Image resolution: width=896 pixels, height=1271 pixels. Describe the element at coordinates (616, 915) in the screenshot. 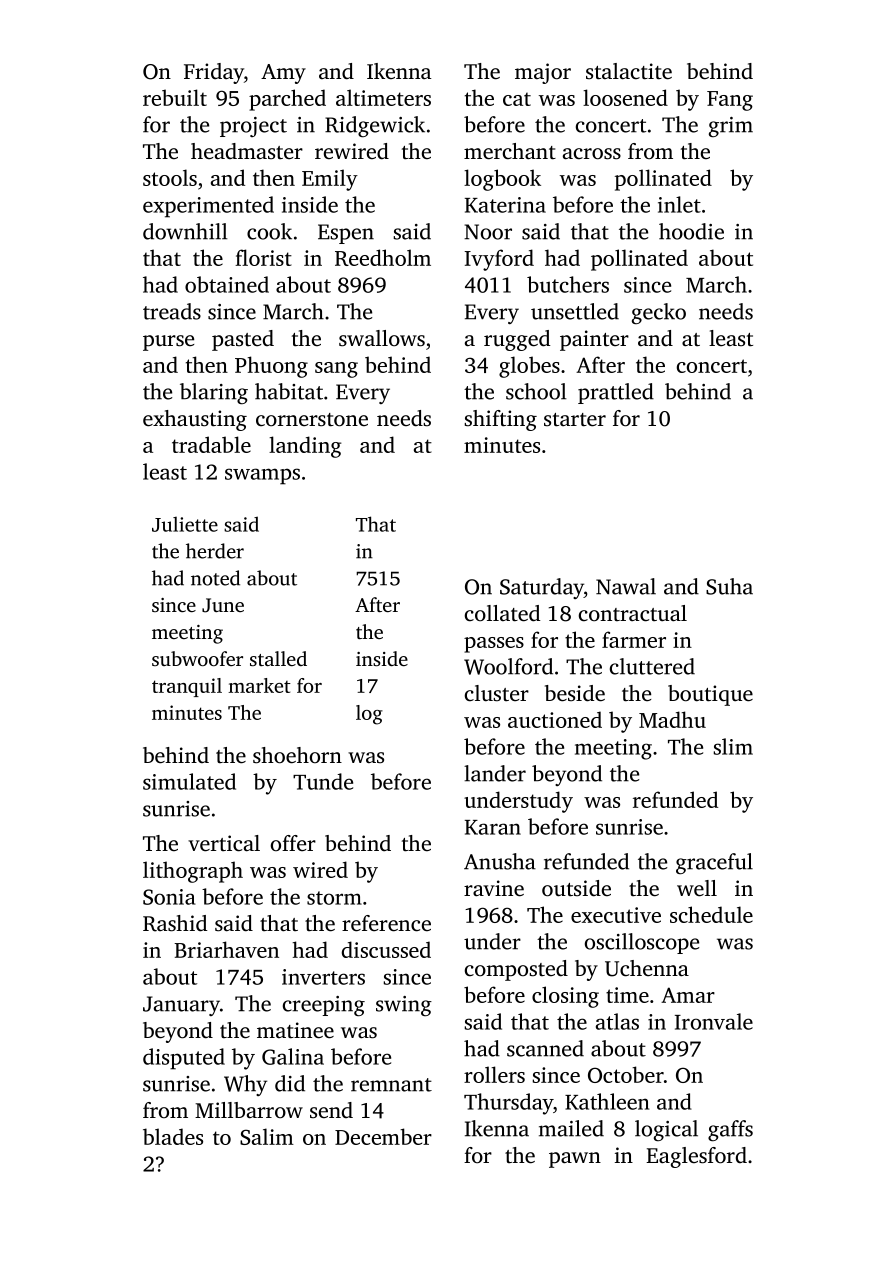

I see `executive` at that location.
